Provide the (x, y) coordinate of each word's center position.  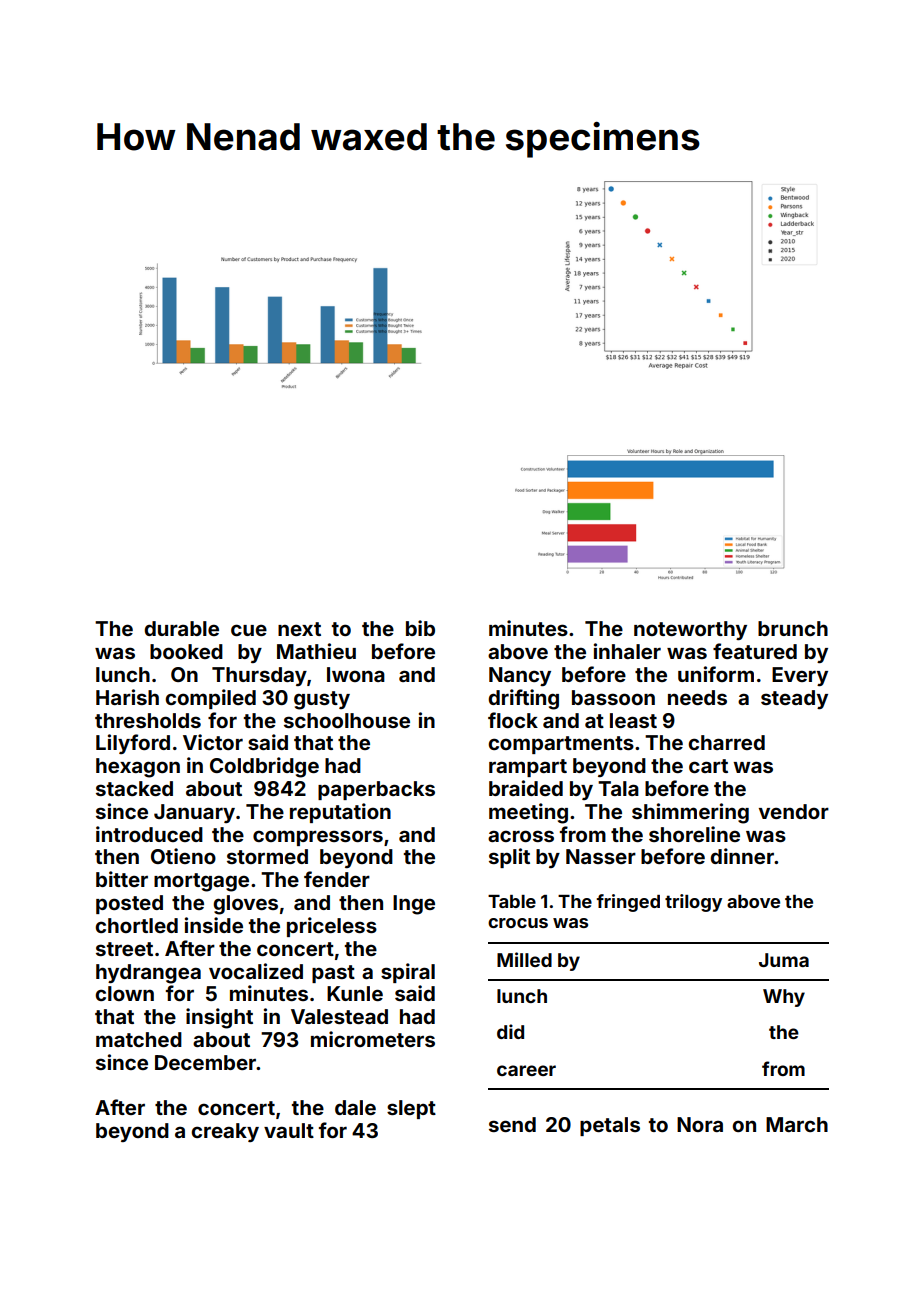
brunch (793, 628)
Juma (784, 960)
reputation (340, 813)
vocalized (256, 971)
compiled (210, 699)
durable (181, 628)
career (526, 1070)
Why (784, 998)
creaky (225, 1132)
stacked (134, 788)
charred (726, 742)
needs (697, 697)
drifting (523, 699)
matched (139, 1039)
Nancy (520, 676)
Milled (524, 959)
